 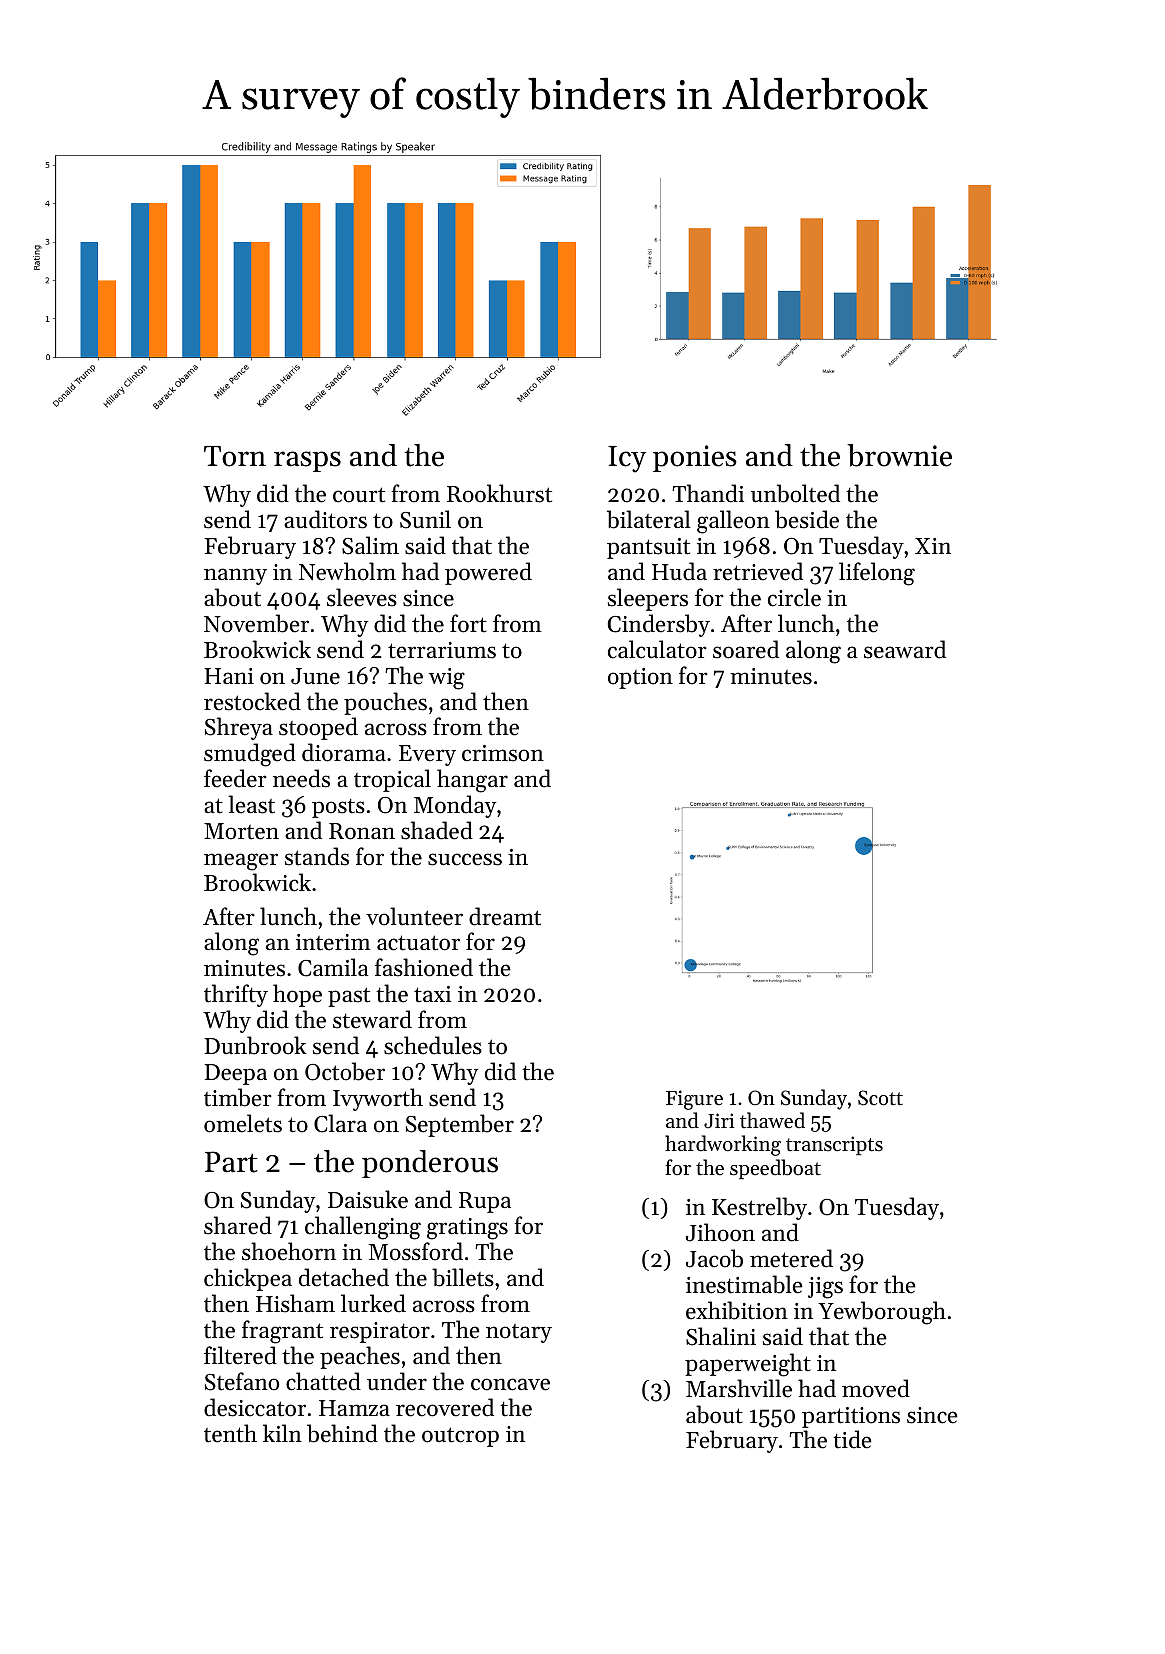 What do you see at coordinates (282, 1433) in the screenshot?
I see `kiln` at bounding box center [282, 1433].
